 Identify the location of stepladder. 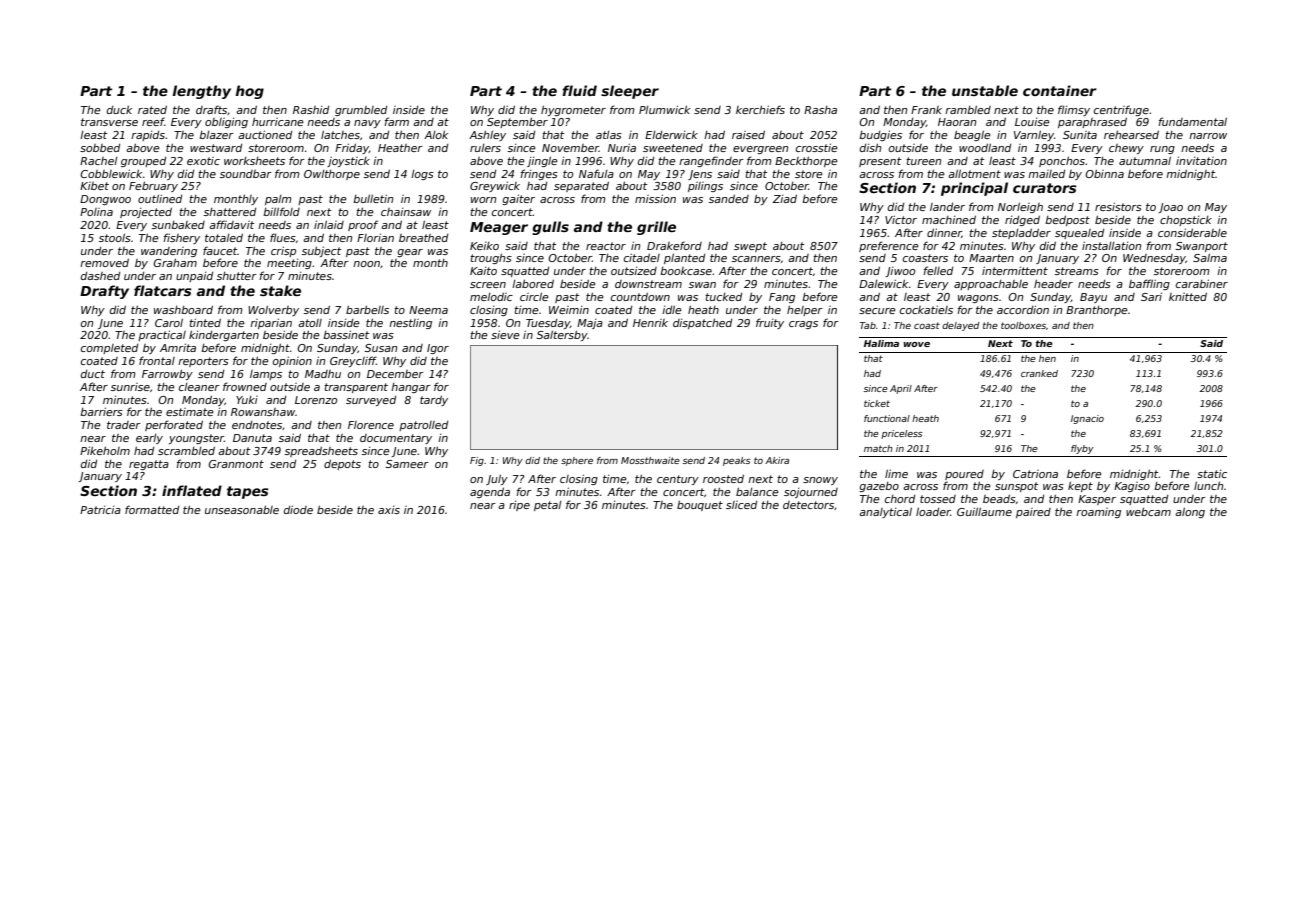
(1021, 233).
